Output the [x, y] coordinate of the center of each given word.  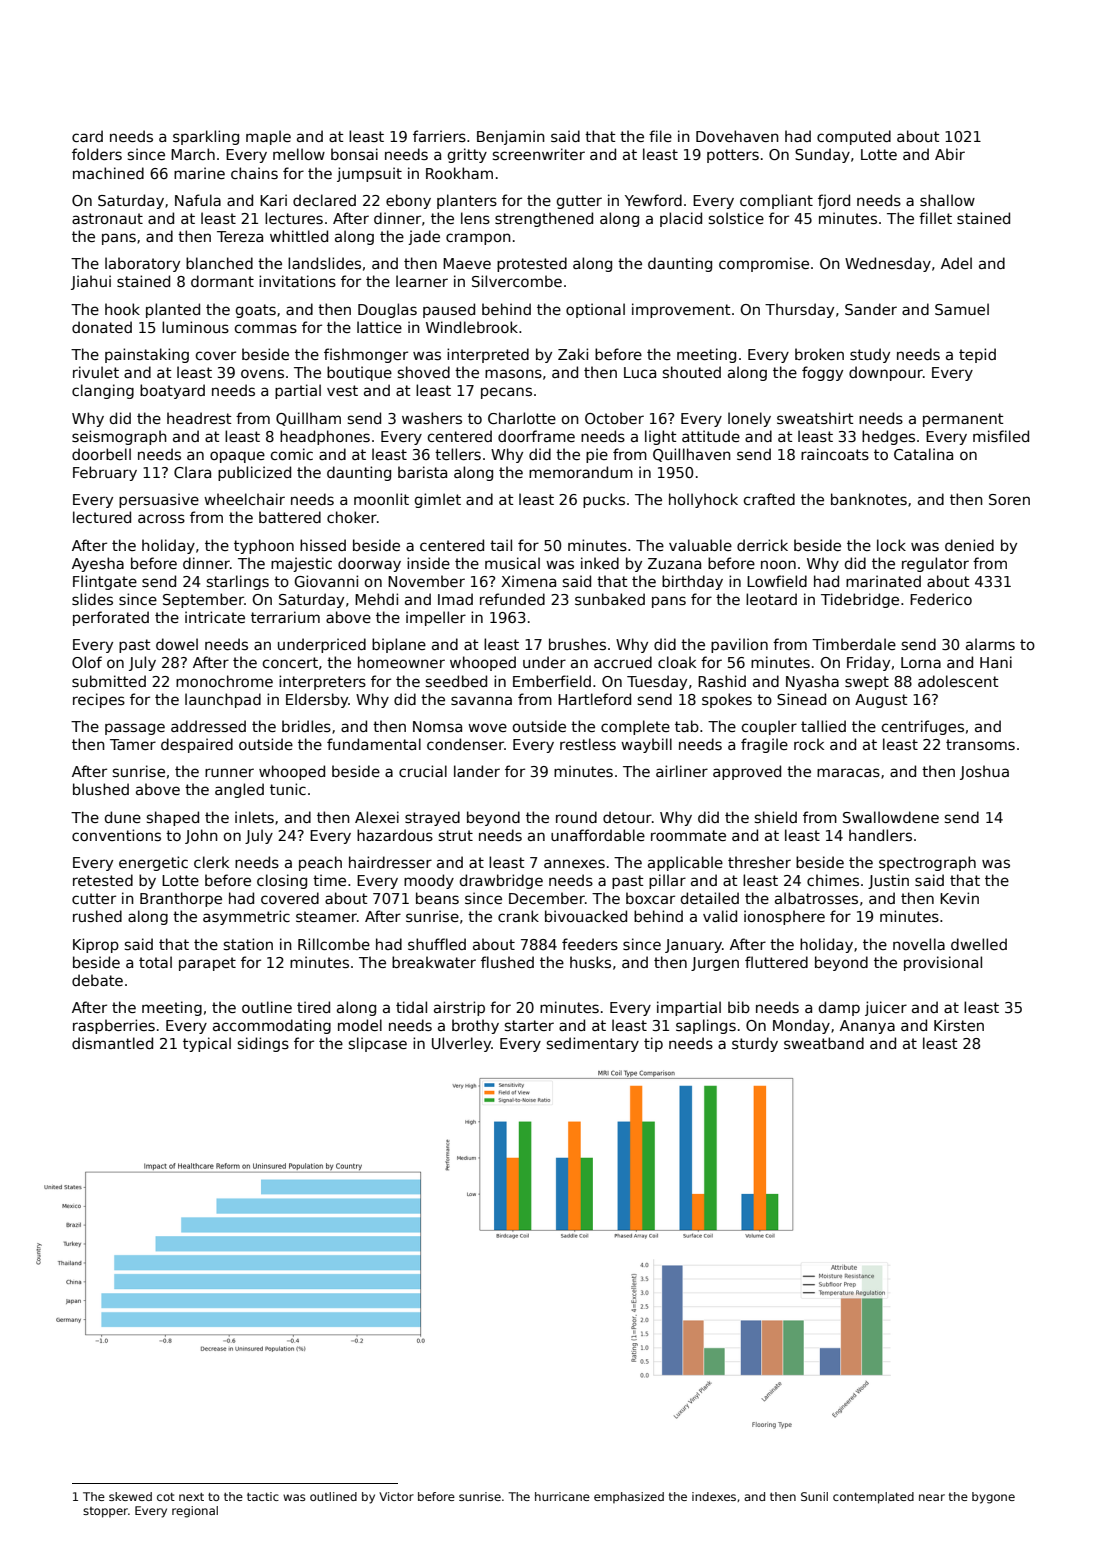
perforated [111, 618]
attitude [711, 436]
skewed [130, 1496]
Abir [950, 154]
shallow [947, 200]
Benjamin [511, 137]
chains [254, 173]
